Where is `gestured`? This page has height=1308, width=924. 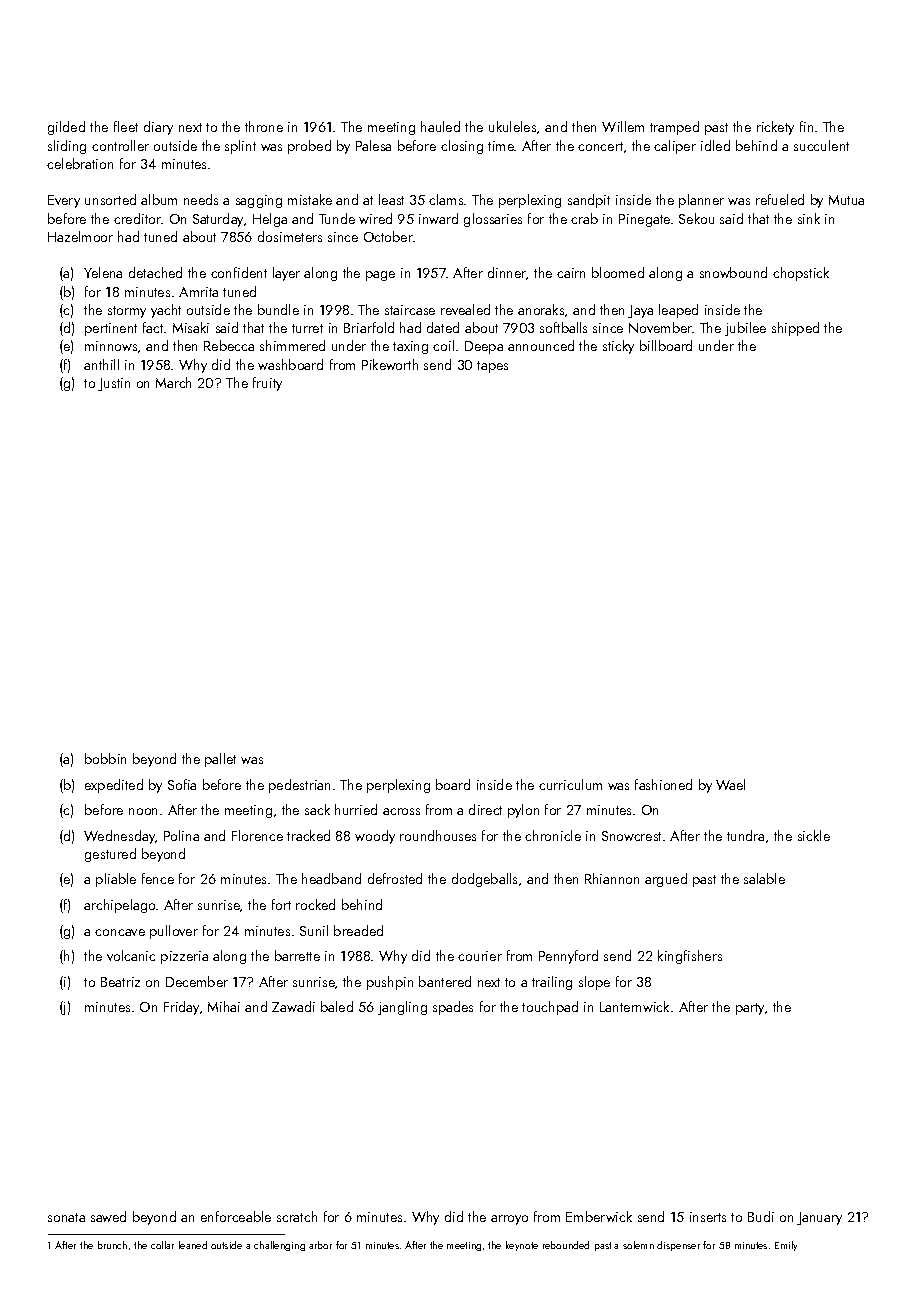
gestured is located at coordinates (110, 855).
